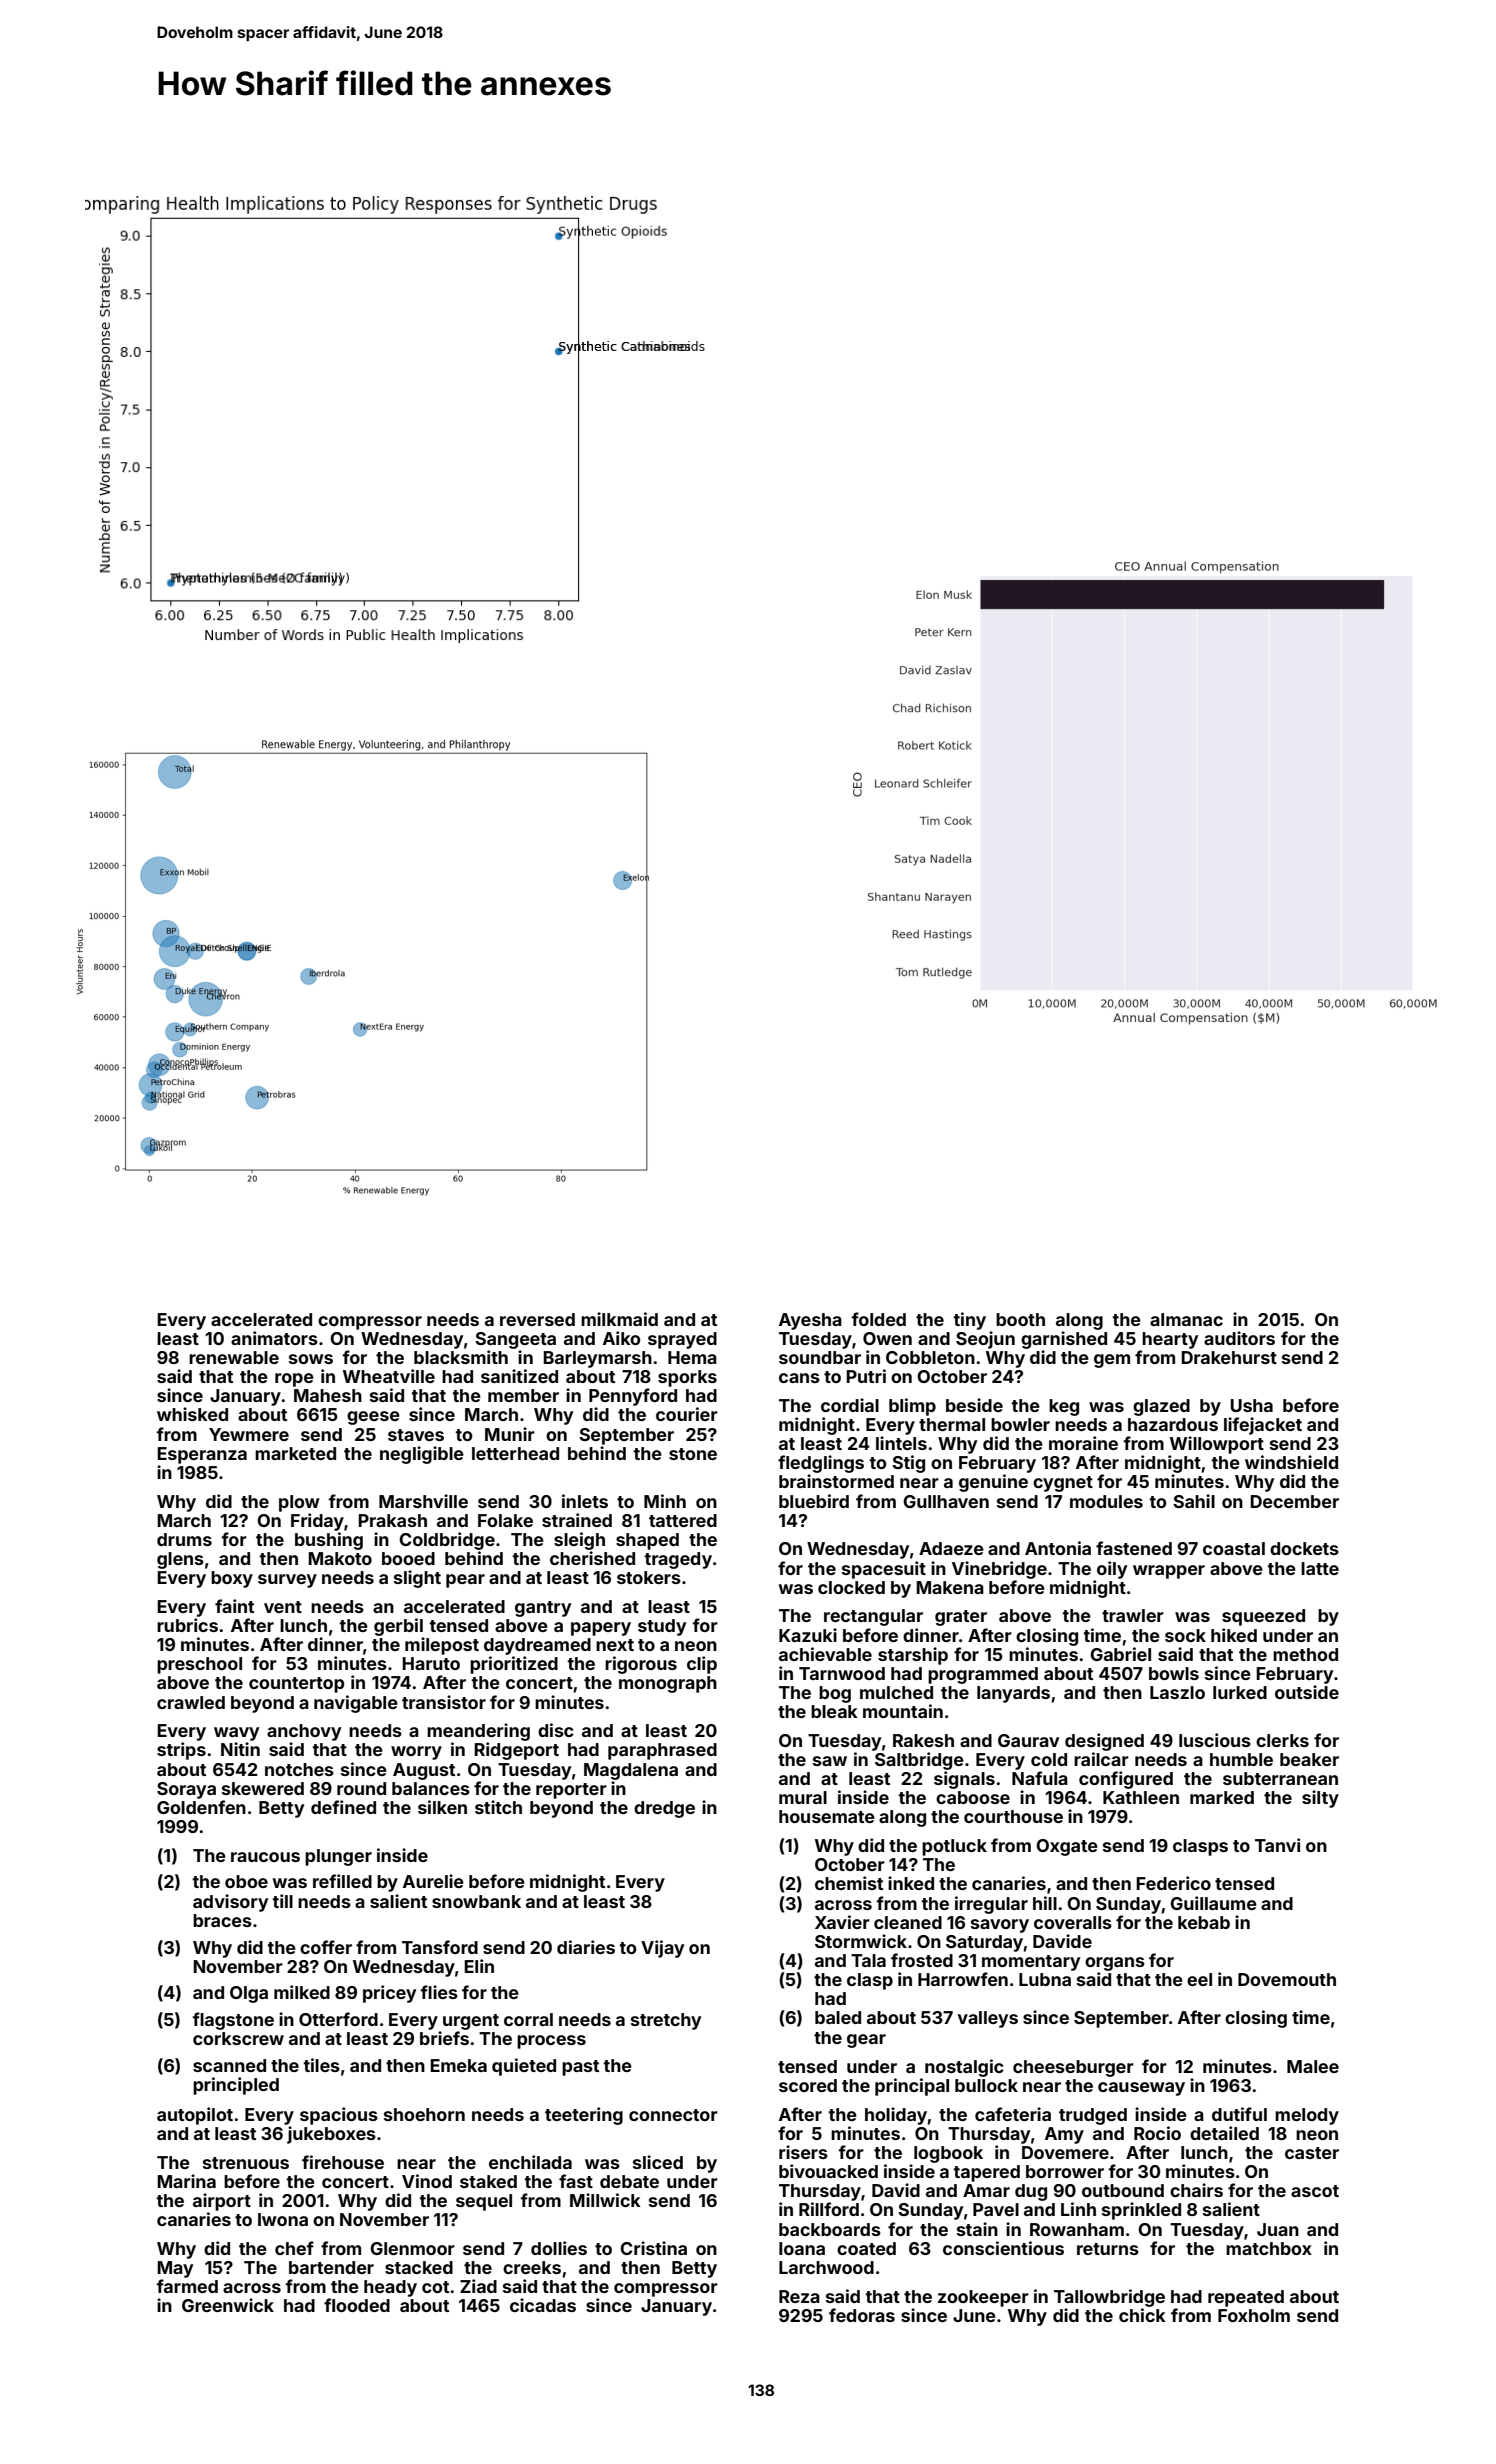  Describe the element at coordinates (246, 1881) in the screenshot. I see `oboe` at that location.
